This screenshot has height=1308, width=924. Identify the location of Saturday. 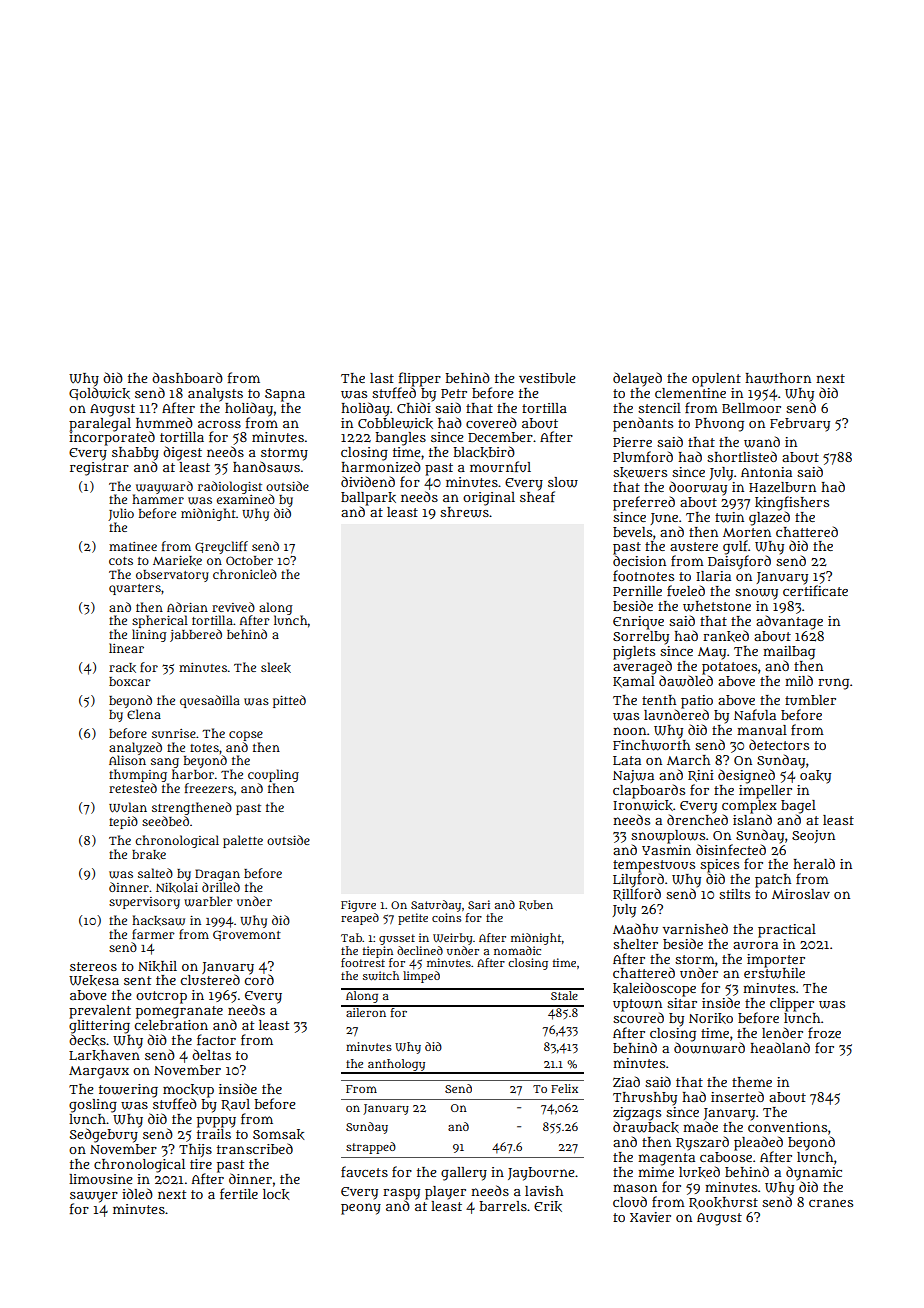
(436, 906).
